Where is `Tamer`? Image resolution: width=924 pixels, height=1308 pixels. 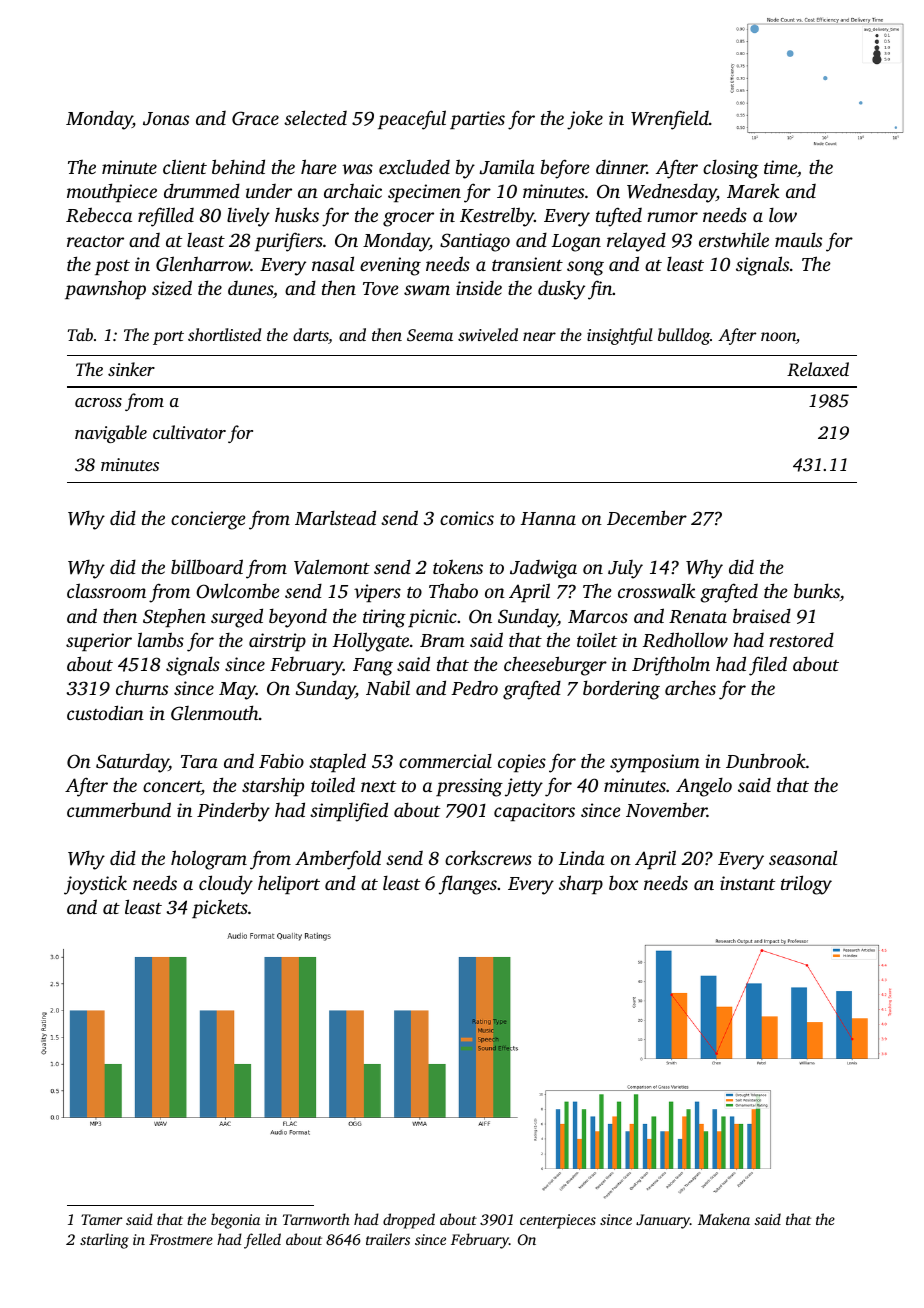
Tamer is located at coordinates (102, 1219).
